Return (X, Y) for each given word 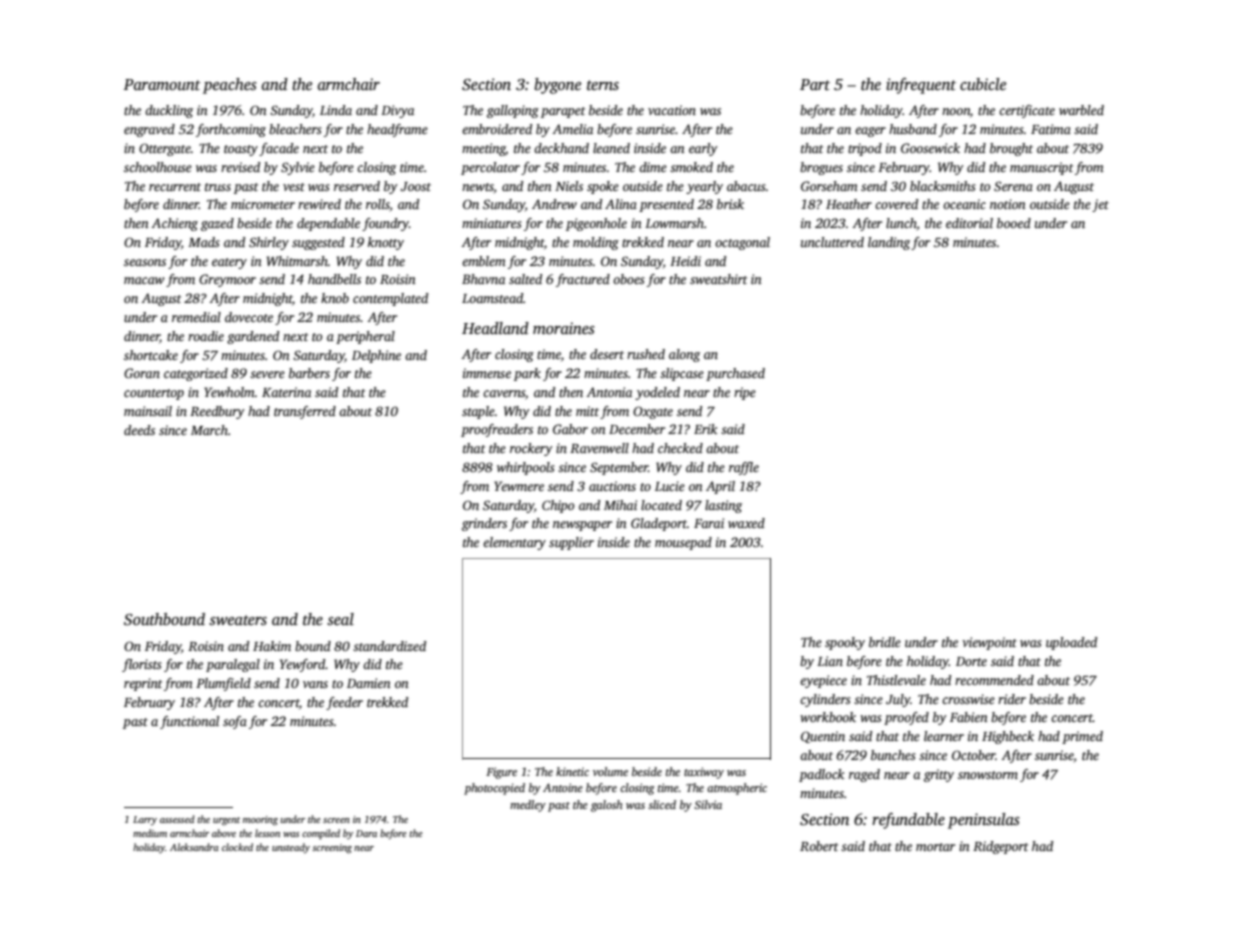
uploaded (1071, 643)
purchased (735, 374)
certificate (1027, 111)
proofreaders (497, 430)
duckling (169, 111)
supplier (571, 543)
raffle (744, 468)
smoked (691, 167)
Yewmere (519, 486)
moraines (564, 328)
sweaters (238, 620)
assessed (177, 819)
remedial (196, 317)
